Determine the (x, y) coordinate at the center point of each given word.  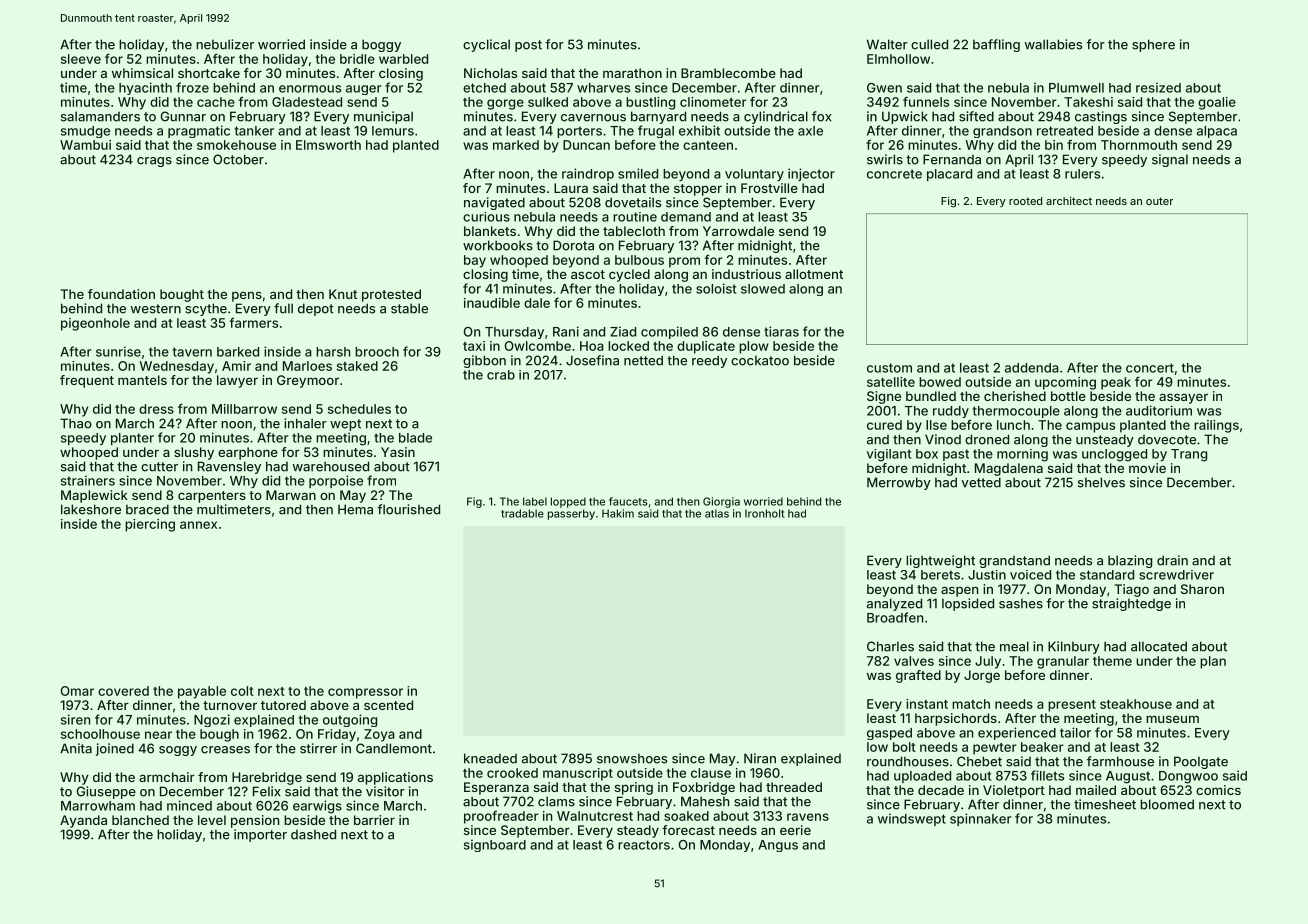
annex (198, 525)
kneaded (490, 758)
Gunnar (183, 116)
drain (1172, 560)
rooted (1025, 201)
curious (486, 217)
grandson (1002, 132)
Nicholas (490, 73)
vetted (981, 482)
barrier (374, 820)
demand (686, 217)
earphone (248, 453)
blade (415, 438)
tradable (522, 513)
